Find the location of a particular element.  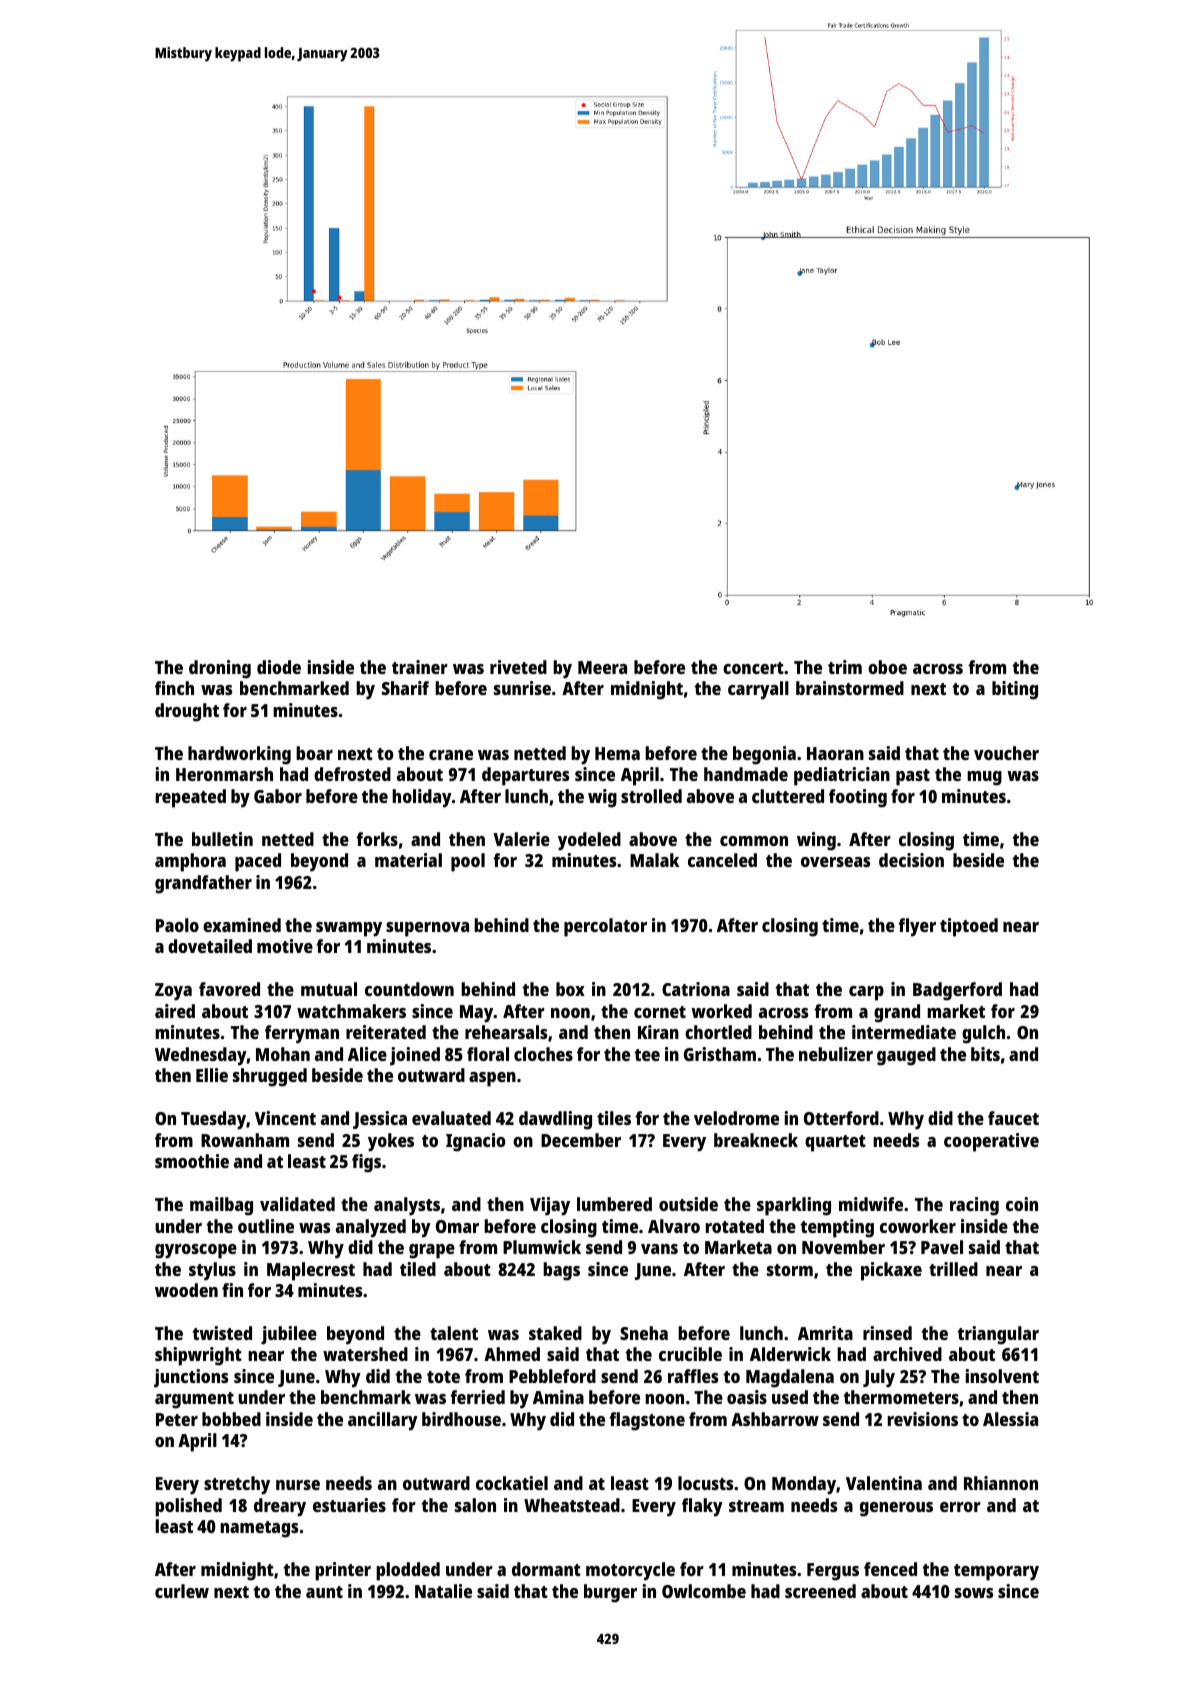

nurse is located at coordinates (298, 1485).
